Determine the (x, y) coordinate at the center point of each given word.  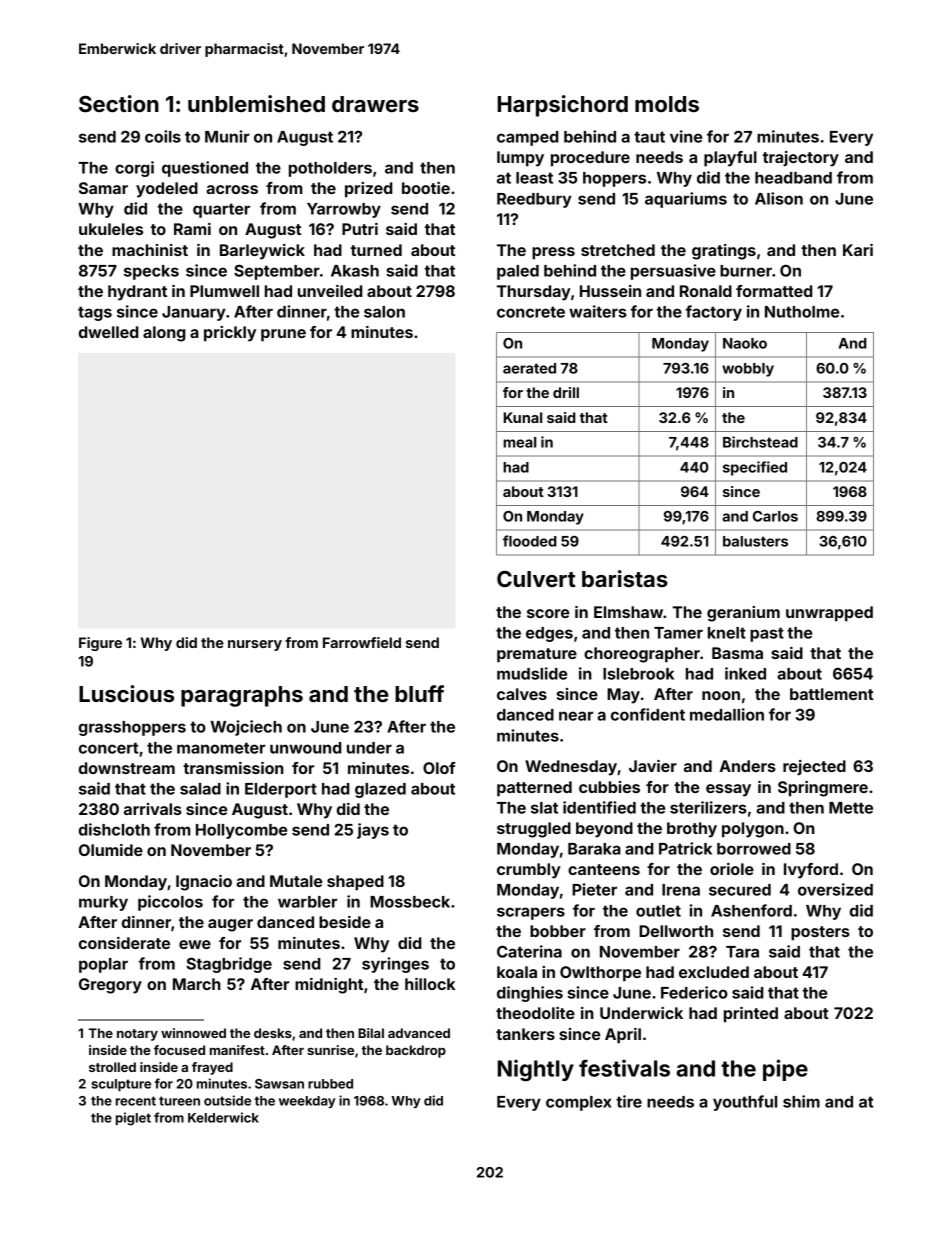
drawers (375, 104)
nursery (255, 645)
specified (755, 468)
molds (667, 104)
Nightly (536, 1070)
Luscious (126, 693)
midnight (329, 986)
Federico (694, 992)
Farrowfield (362, 642)
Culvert (536, 579)
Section (119, 103)
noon (721, 695)
